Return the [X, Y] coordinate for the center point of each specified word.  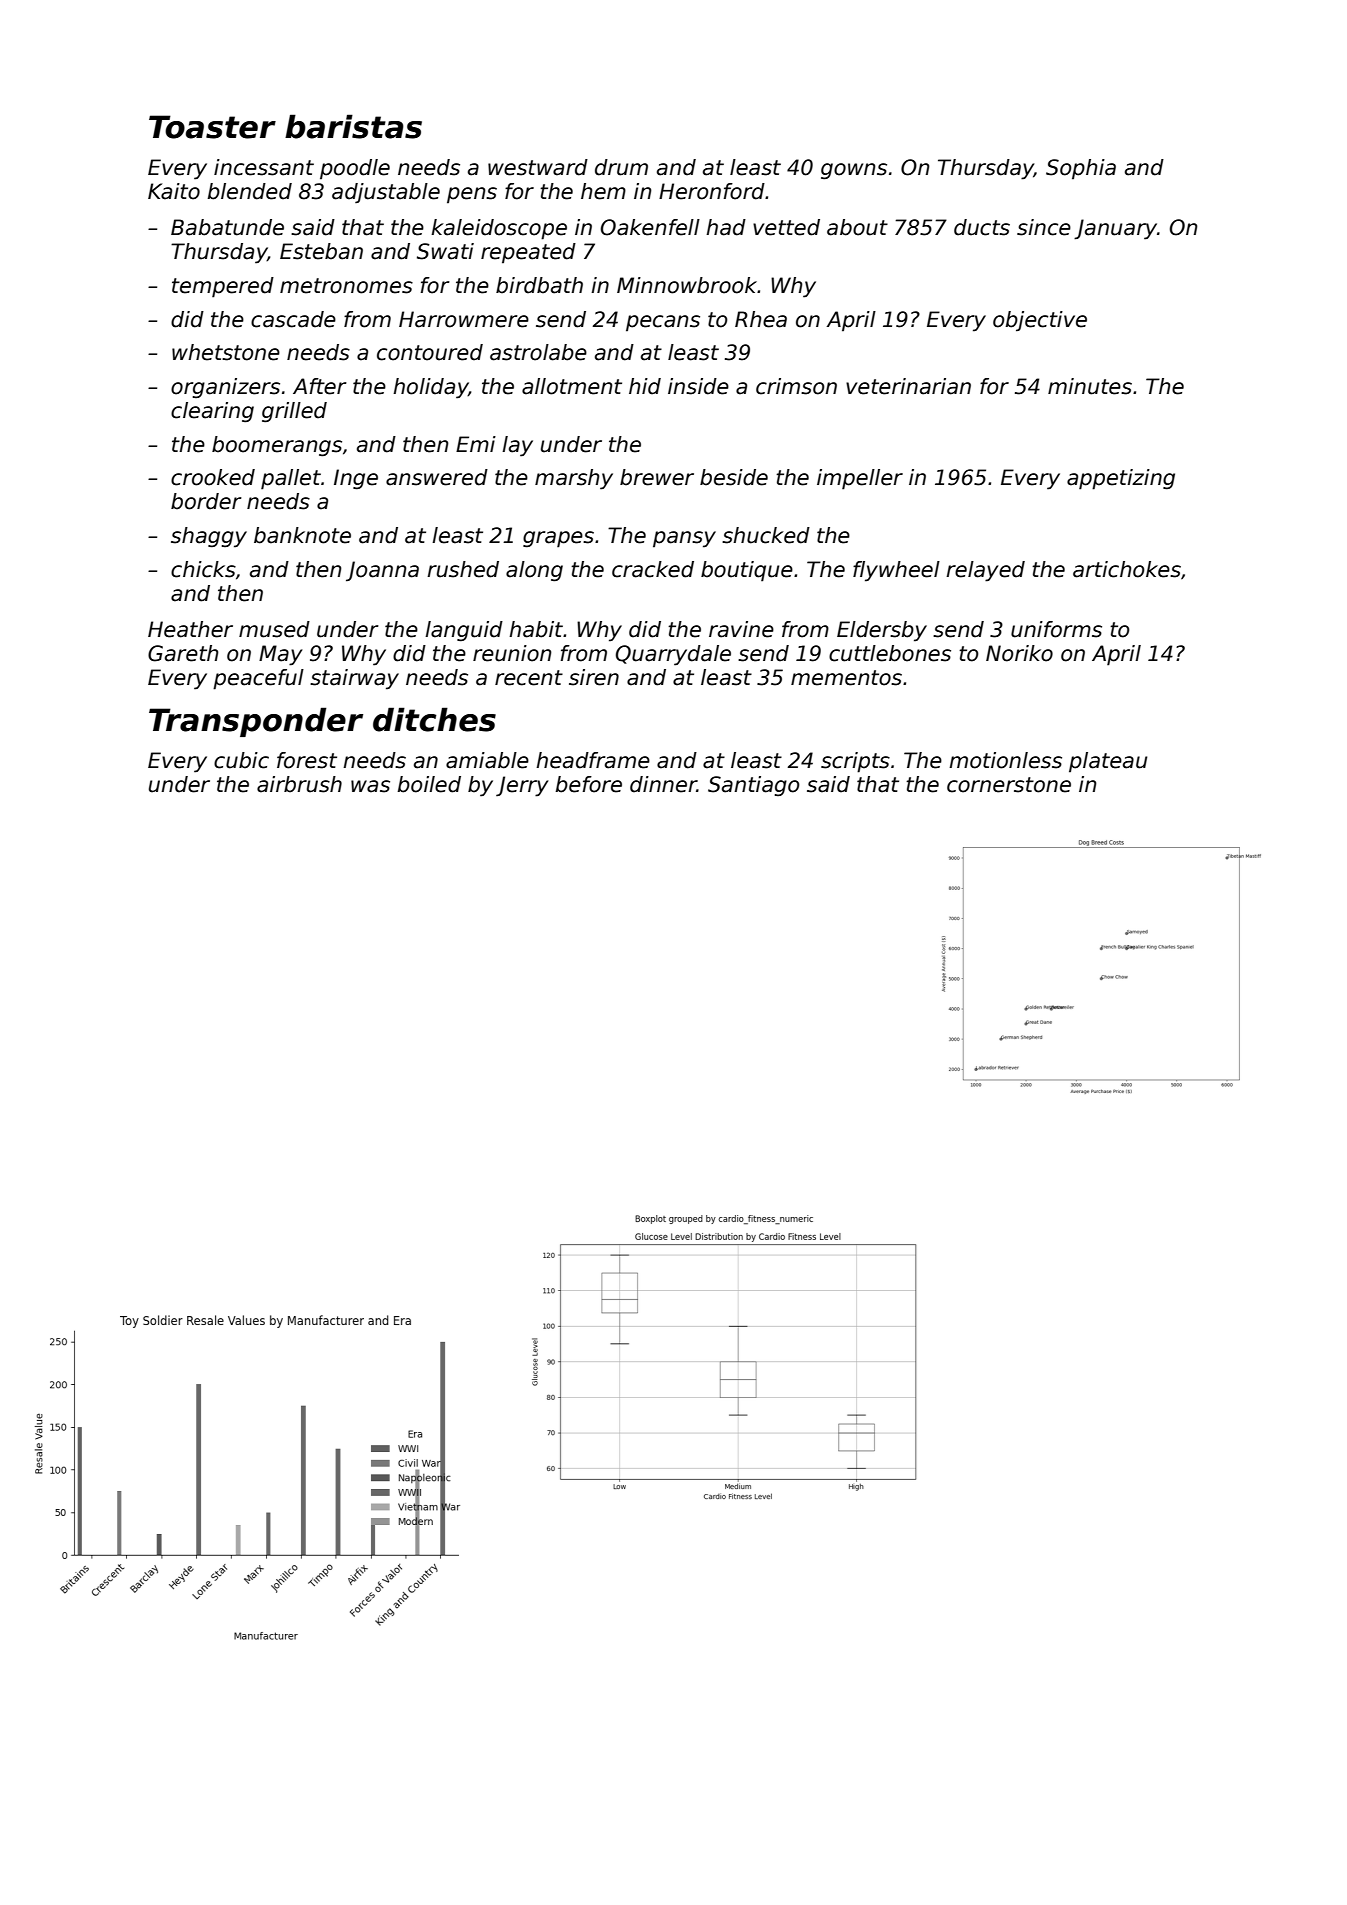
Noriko [1019, 653]
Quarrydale [673, 655]
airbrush [299, 784]
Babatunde [227, 227]
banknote [302, 535]
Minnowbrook [687, 285]
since [1044, 227]
